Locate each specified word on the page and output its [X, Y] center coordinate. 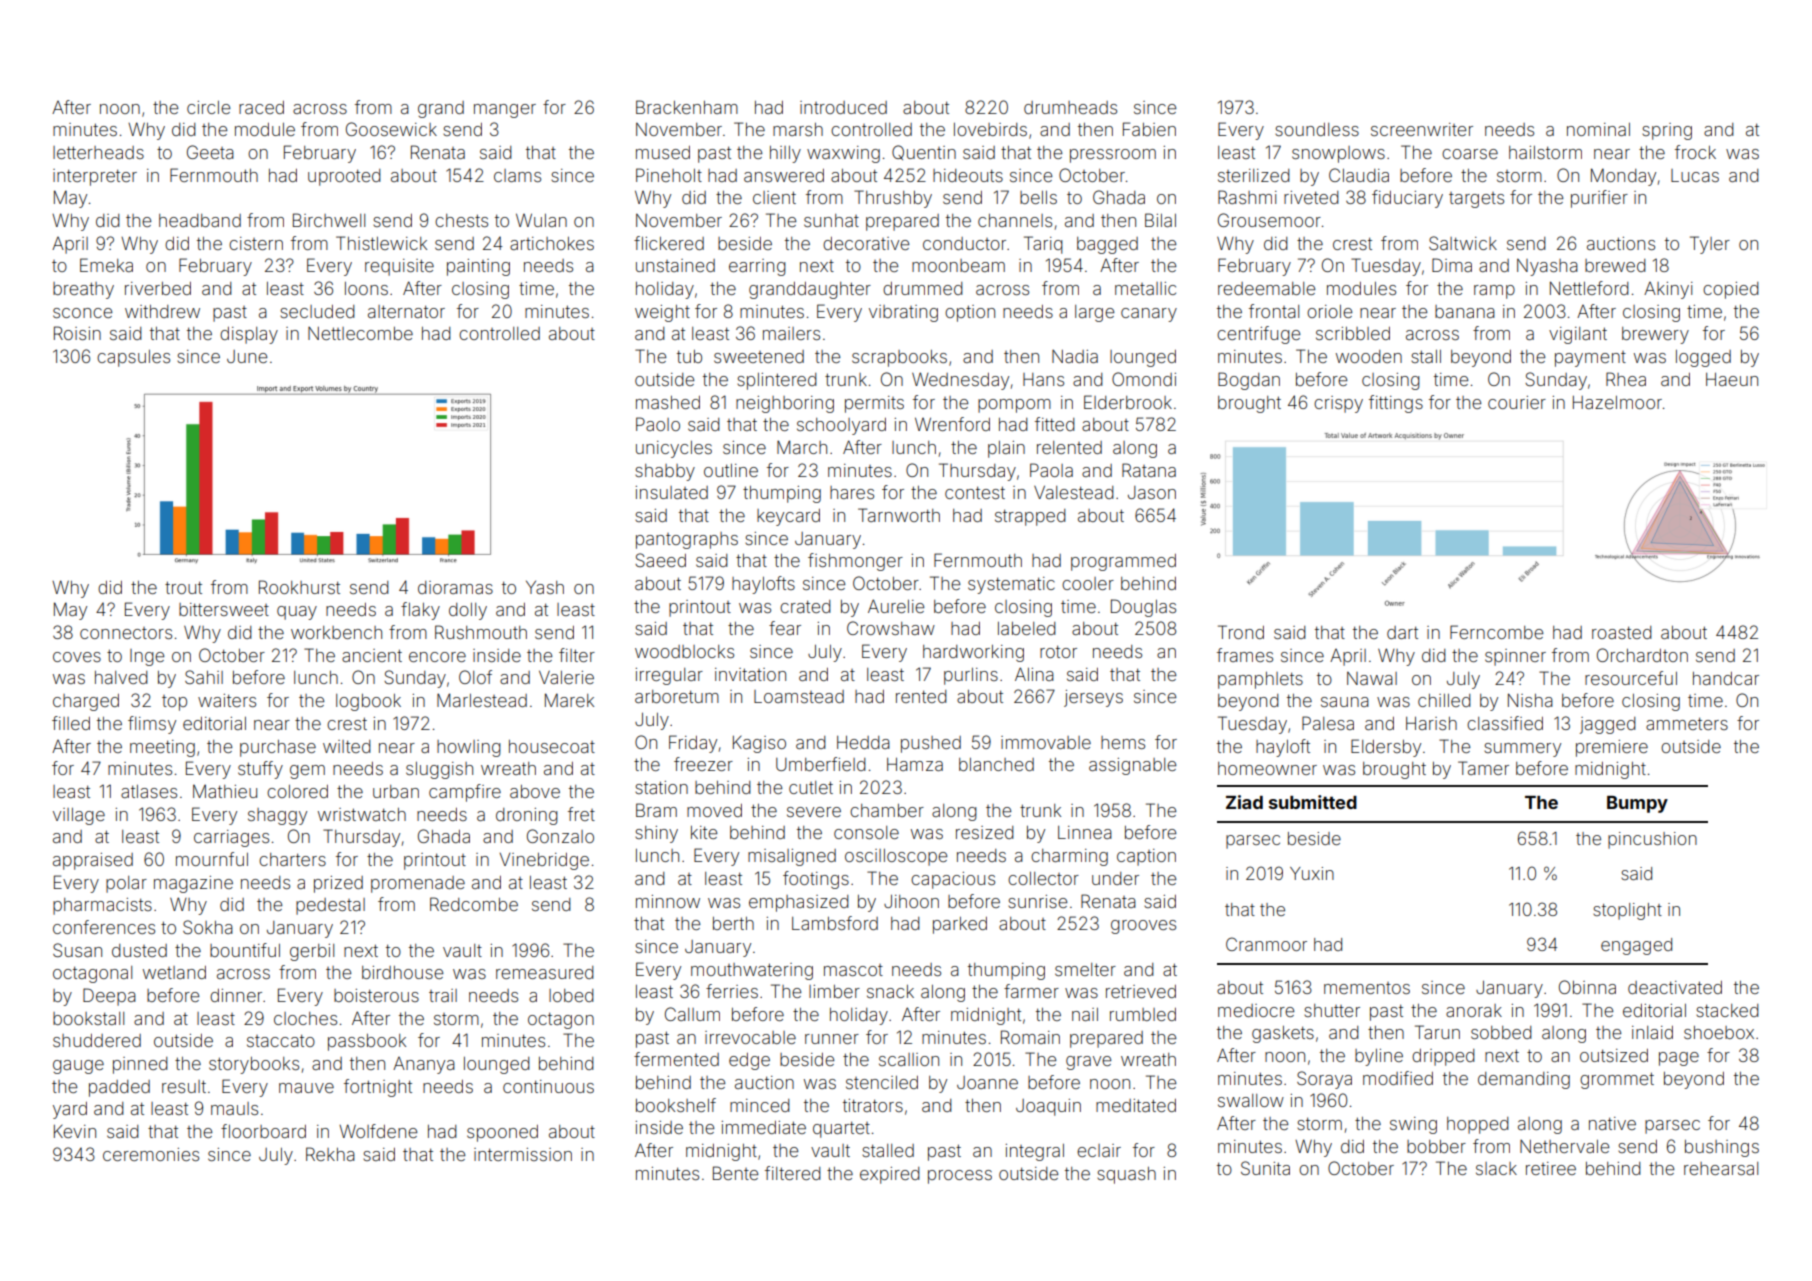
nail [1085, 1014]
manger [505, 111]
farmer [1031, 991]
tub [689, 356]
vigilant [1578, 335]
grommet [1617, 1080]
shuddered [97, 1040]
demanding [1524, 1080]
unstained [675, 265]
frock [1695, 152]
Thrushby [893, 199]
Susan [77, 950]
